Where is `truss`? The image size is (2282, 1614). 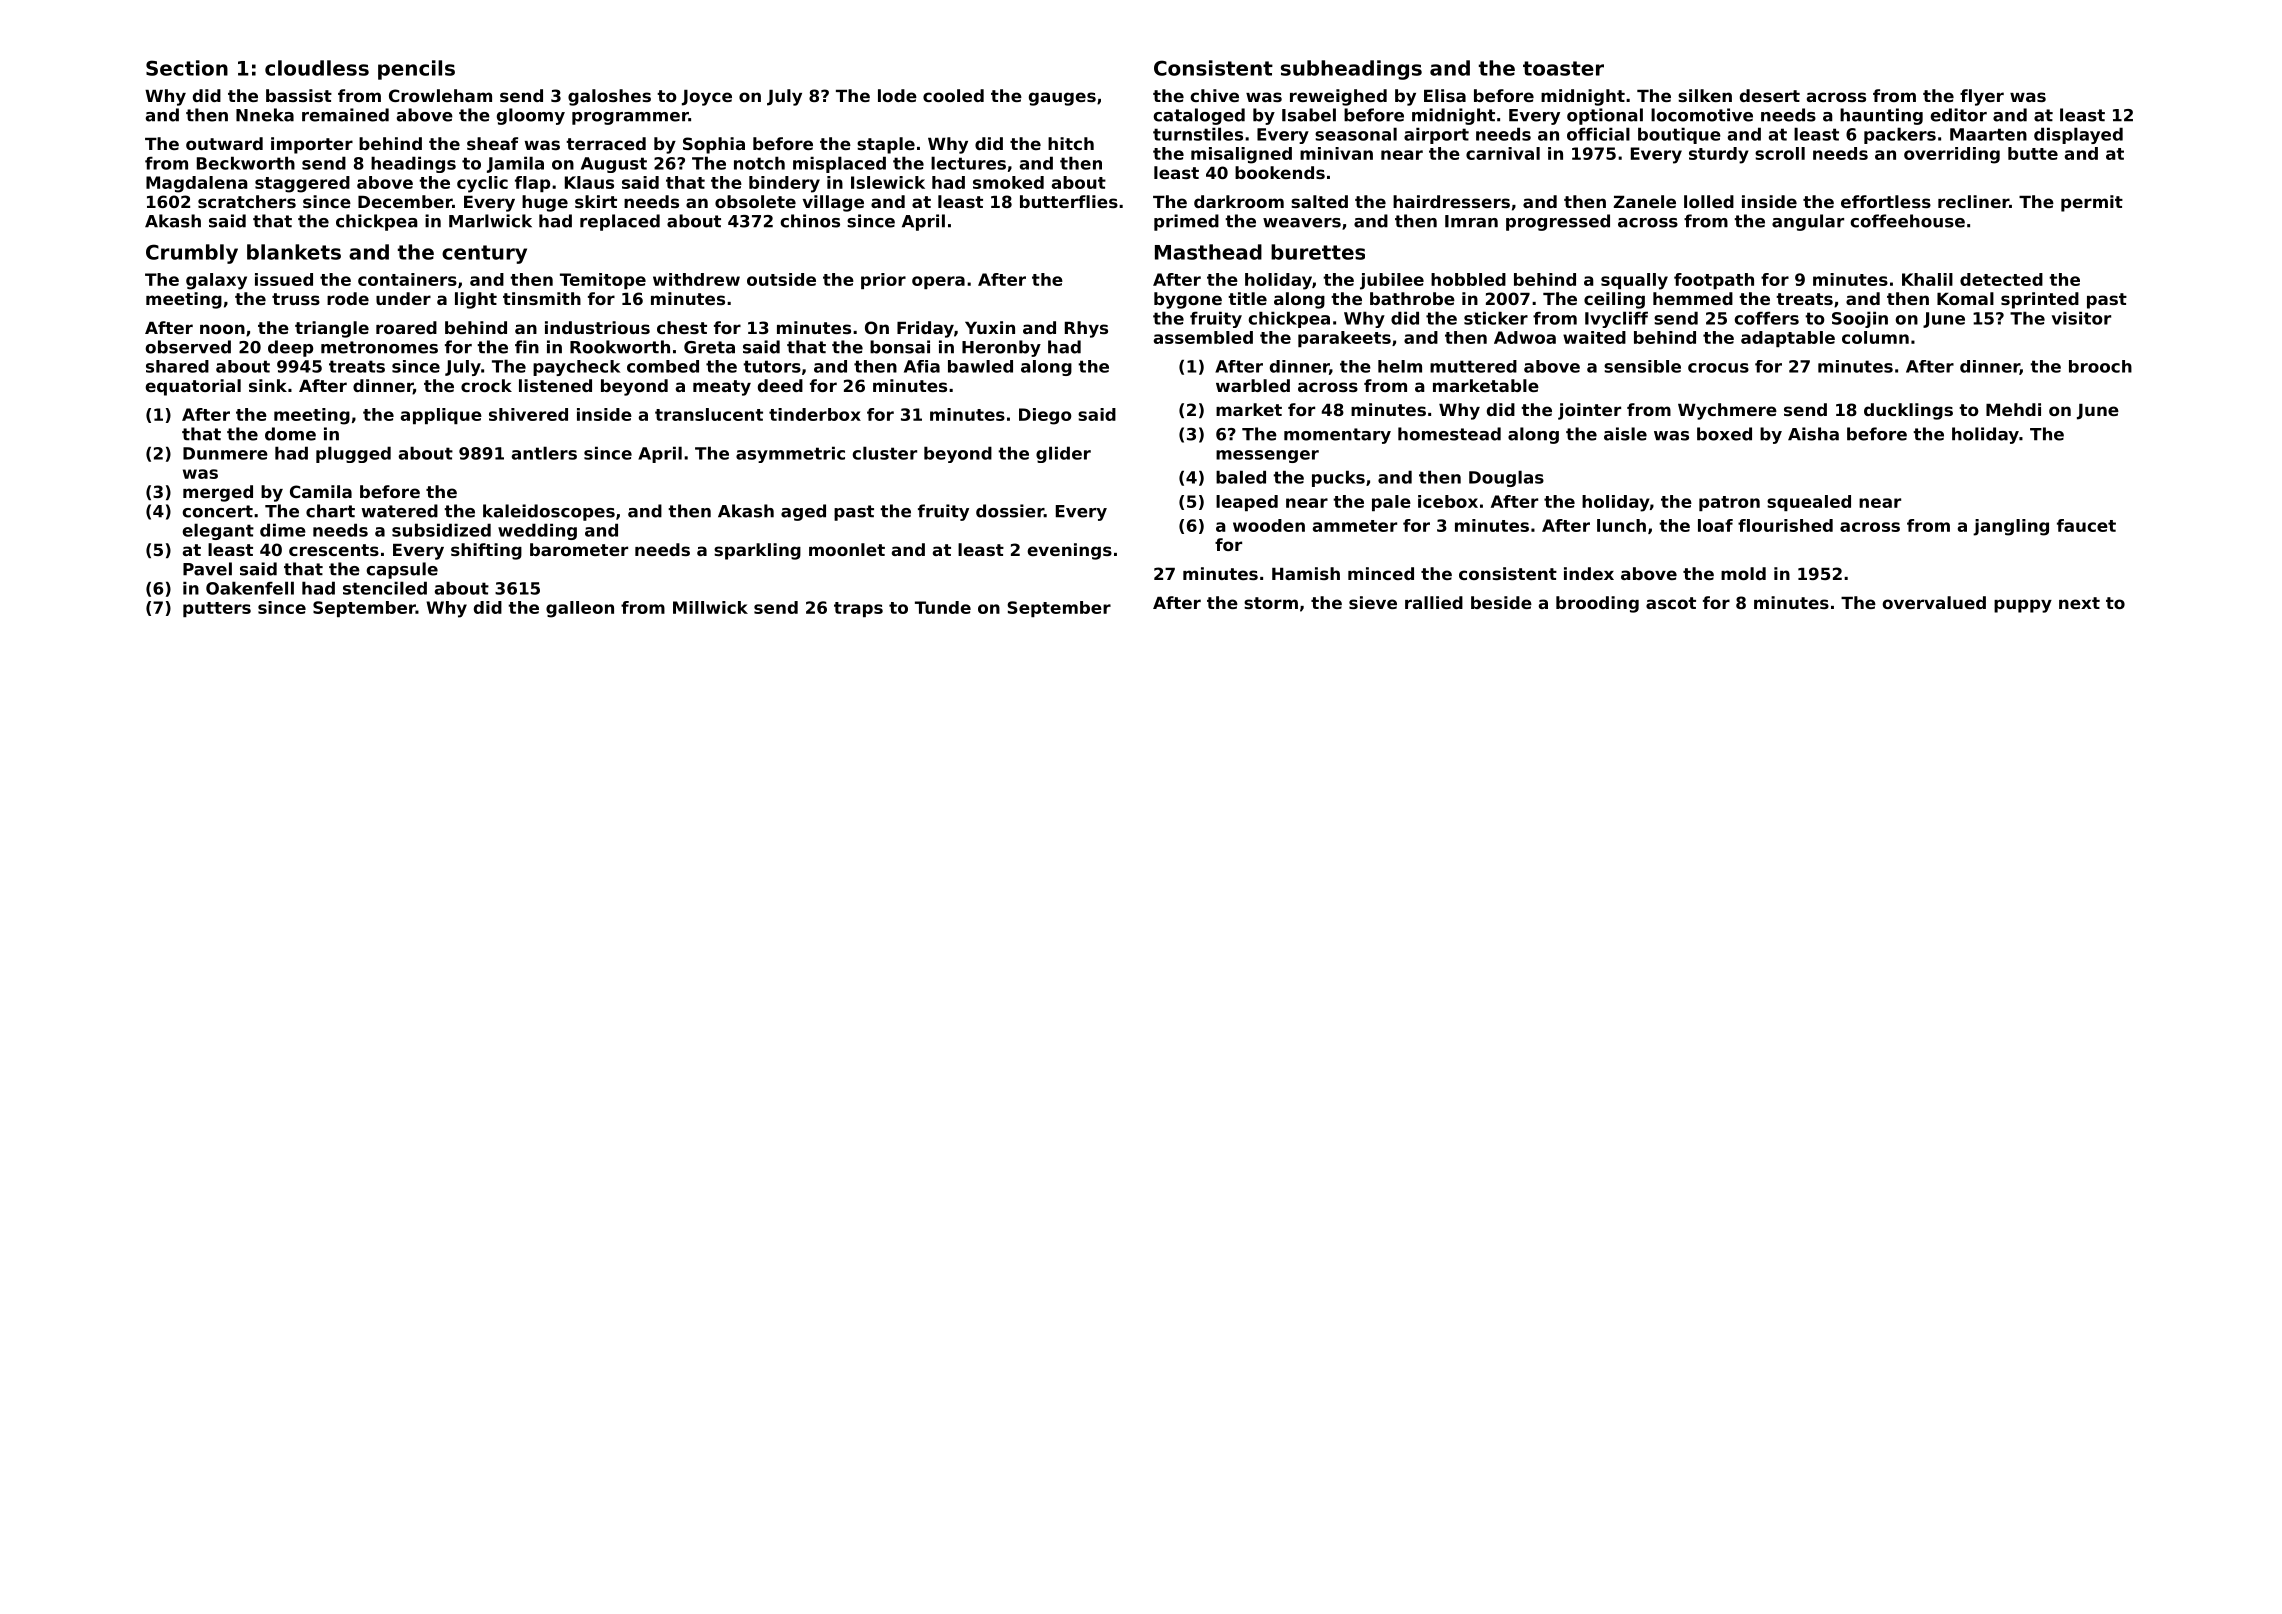
truss is located at coordinates (296, 299).
